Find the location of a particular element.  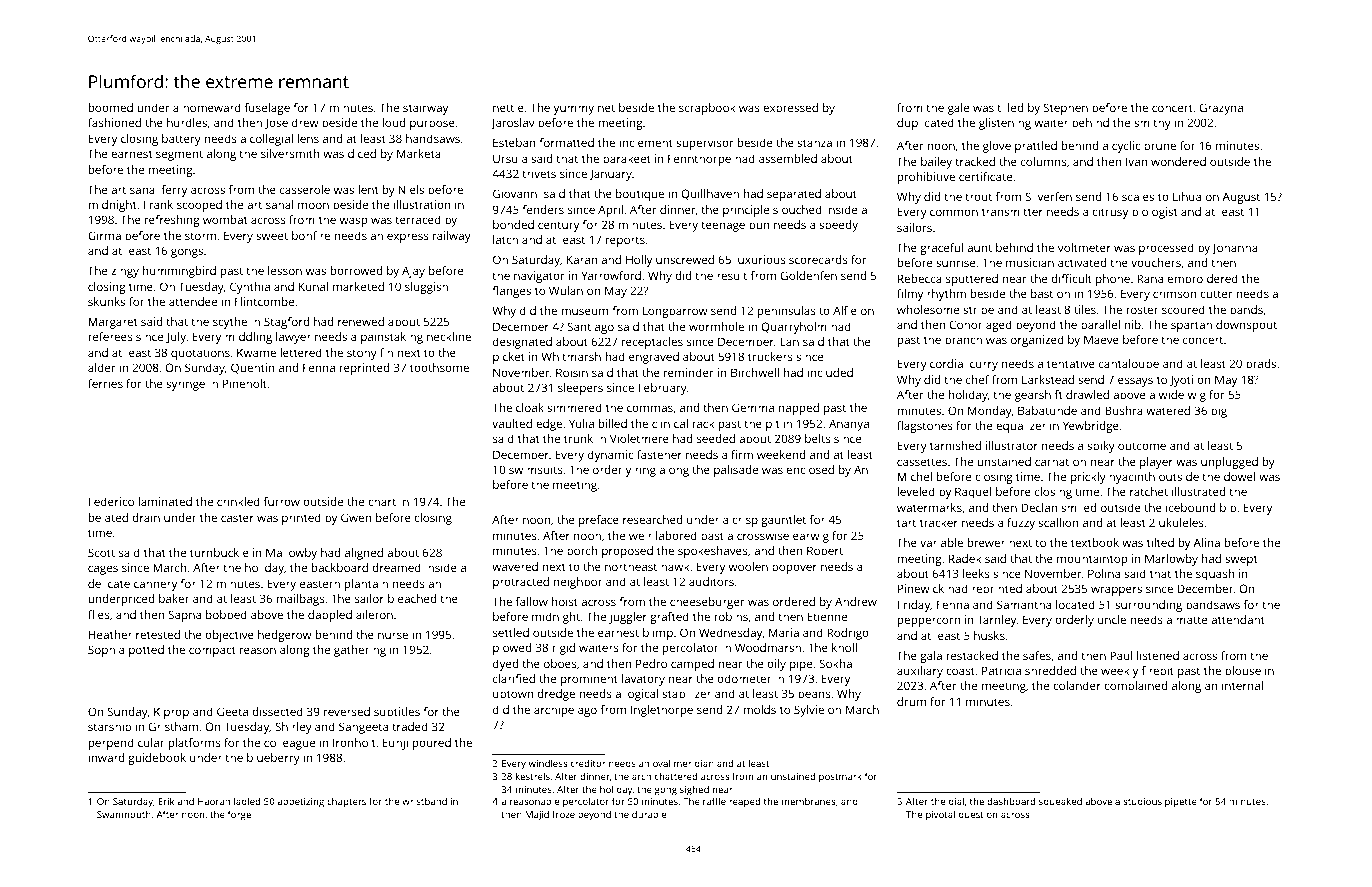

Declan is located at coordinates (1039, 507).
